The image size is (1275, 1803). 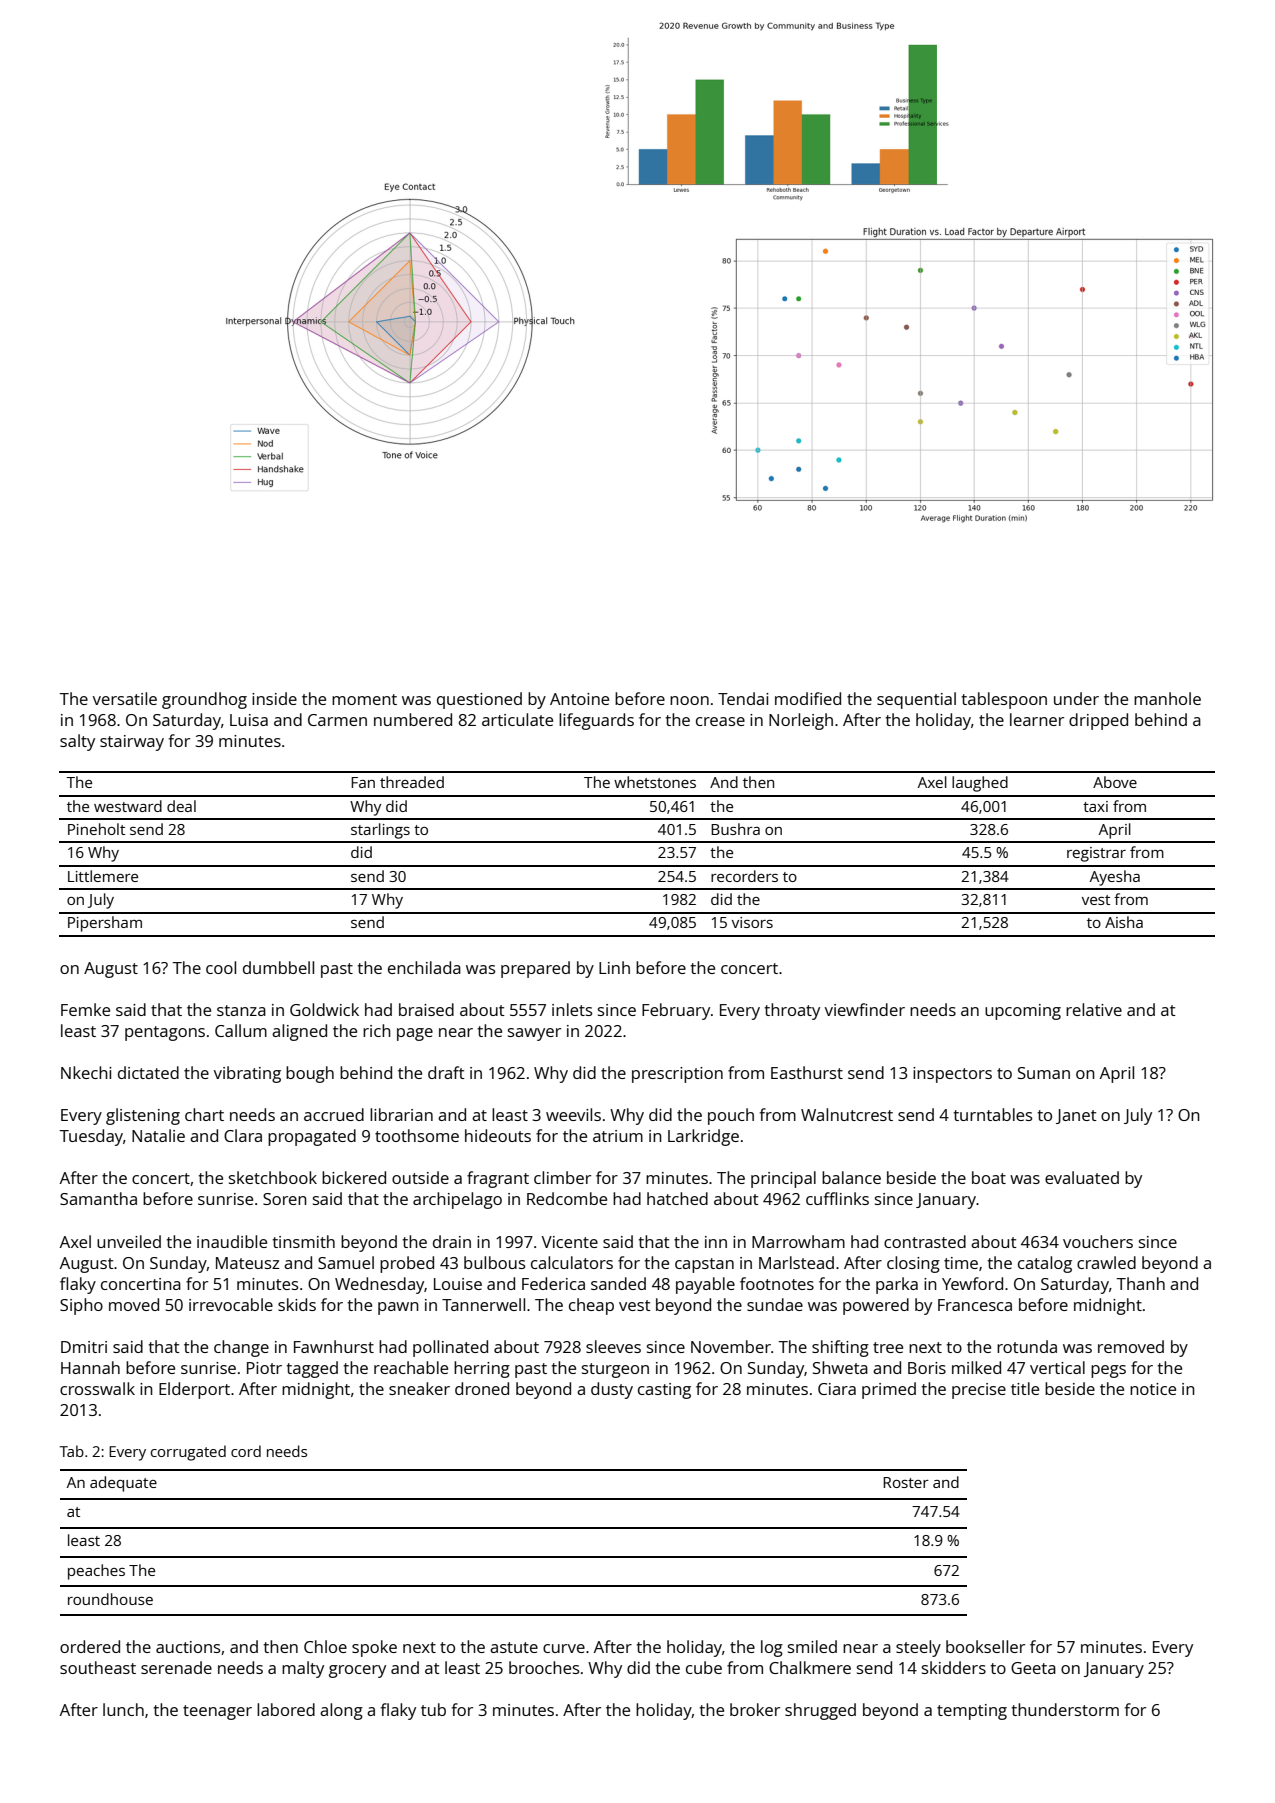 What do you see at coordinates (572, 1009) in the screenshot?
I see `inlets` at bounding box center [572, 1009].
